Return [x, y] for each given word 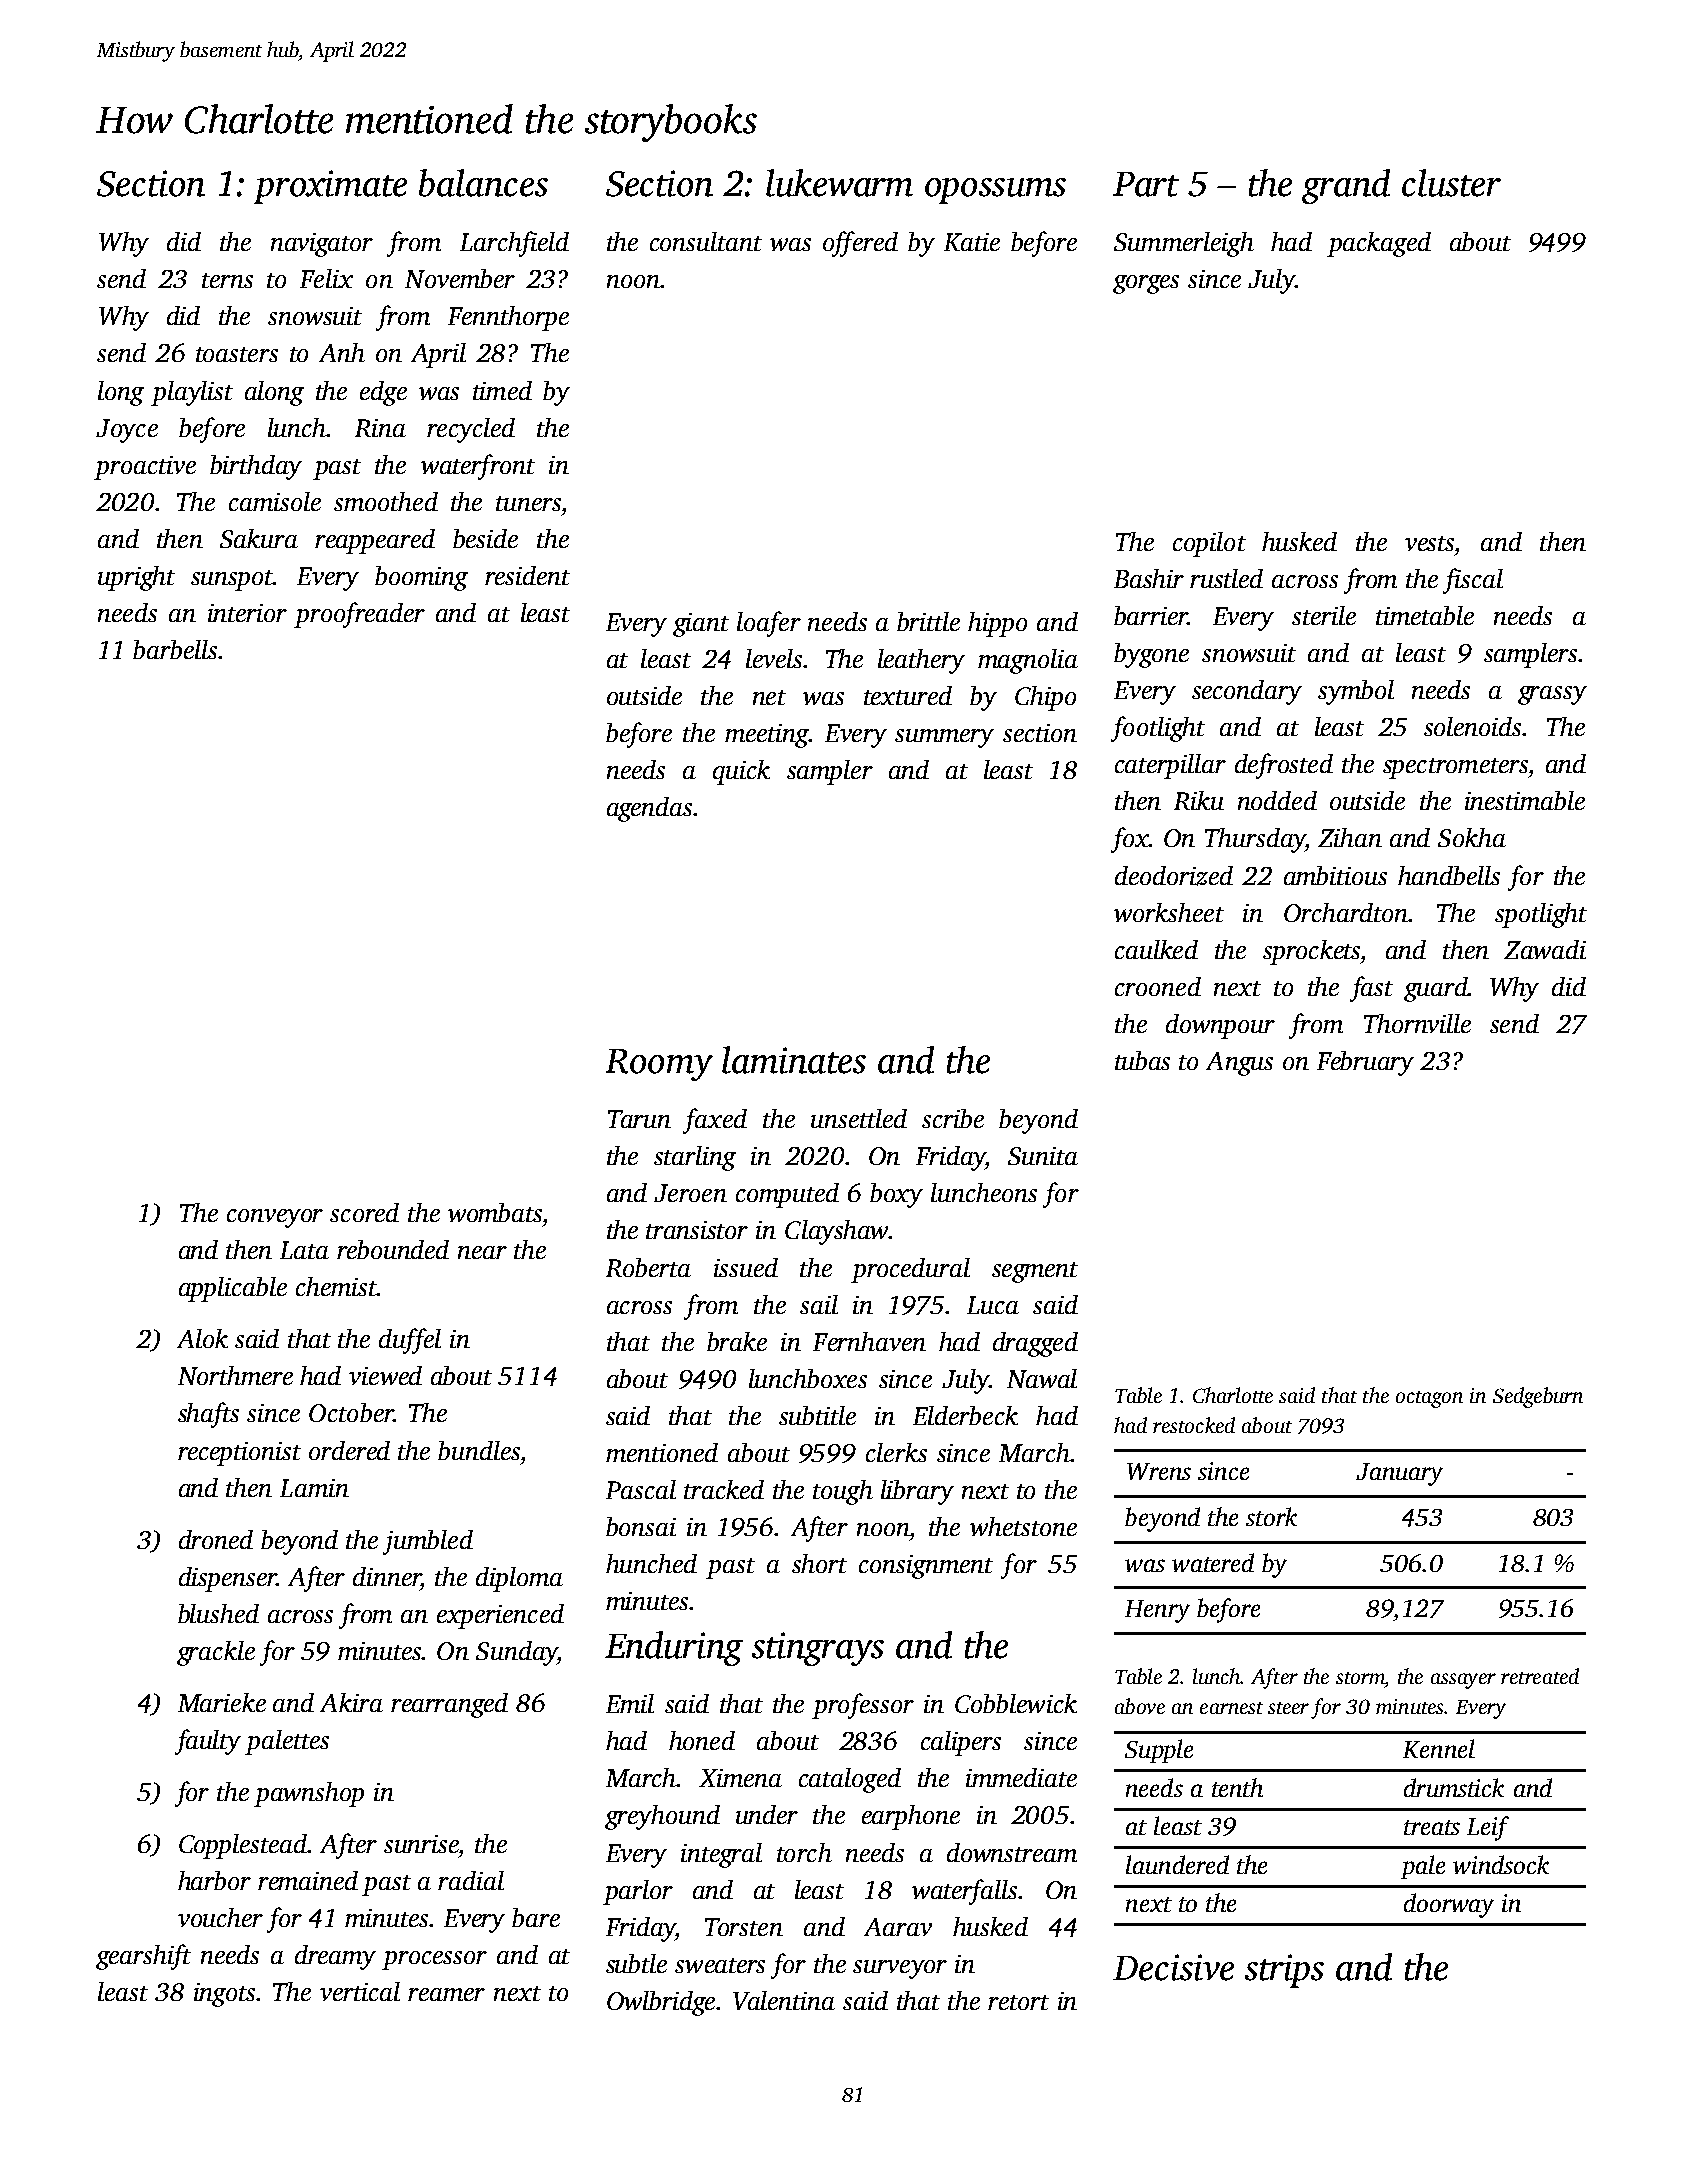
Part [1146, 184]
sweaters [720, 1965]
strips [1284, 1971]
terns [227, 280]
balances [483, 183]
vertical [360, 1991]
